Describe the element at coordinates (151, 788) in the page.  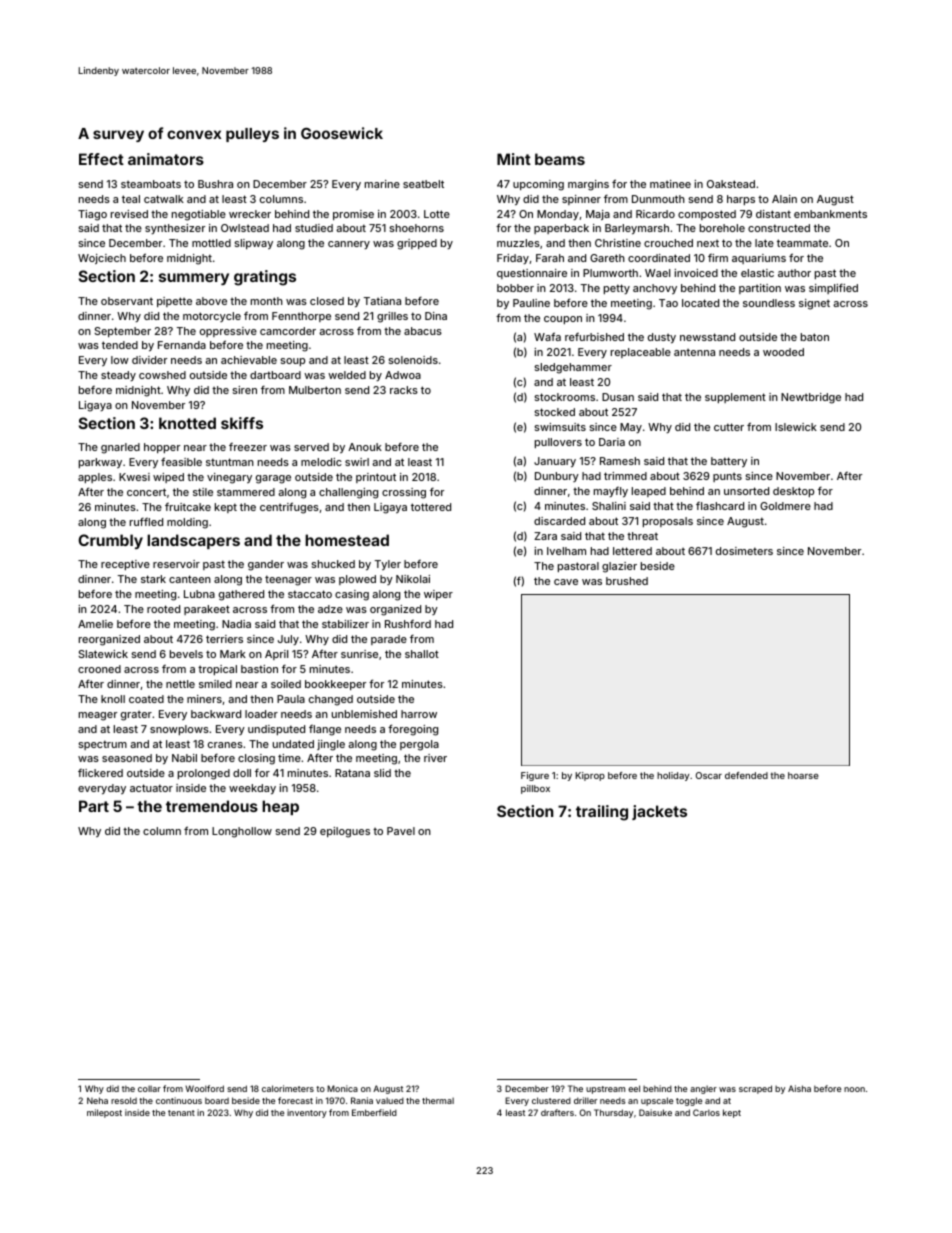
I see `actuator` at that location.
